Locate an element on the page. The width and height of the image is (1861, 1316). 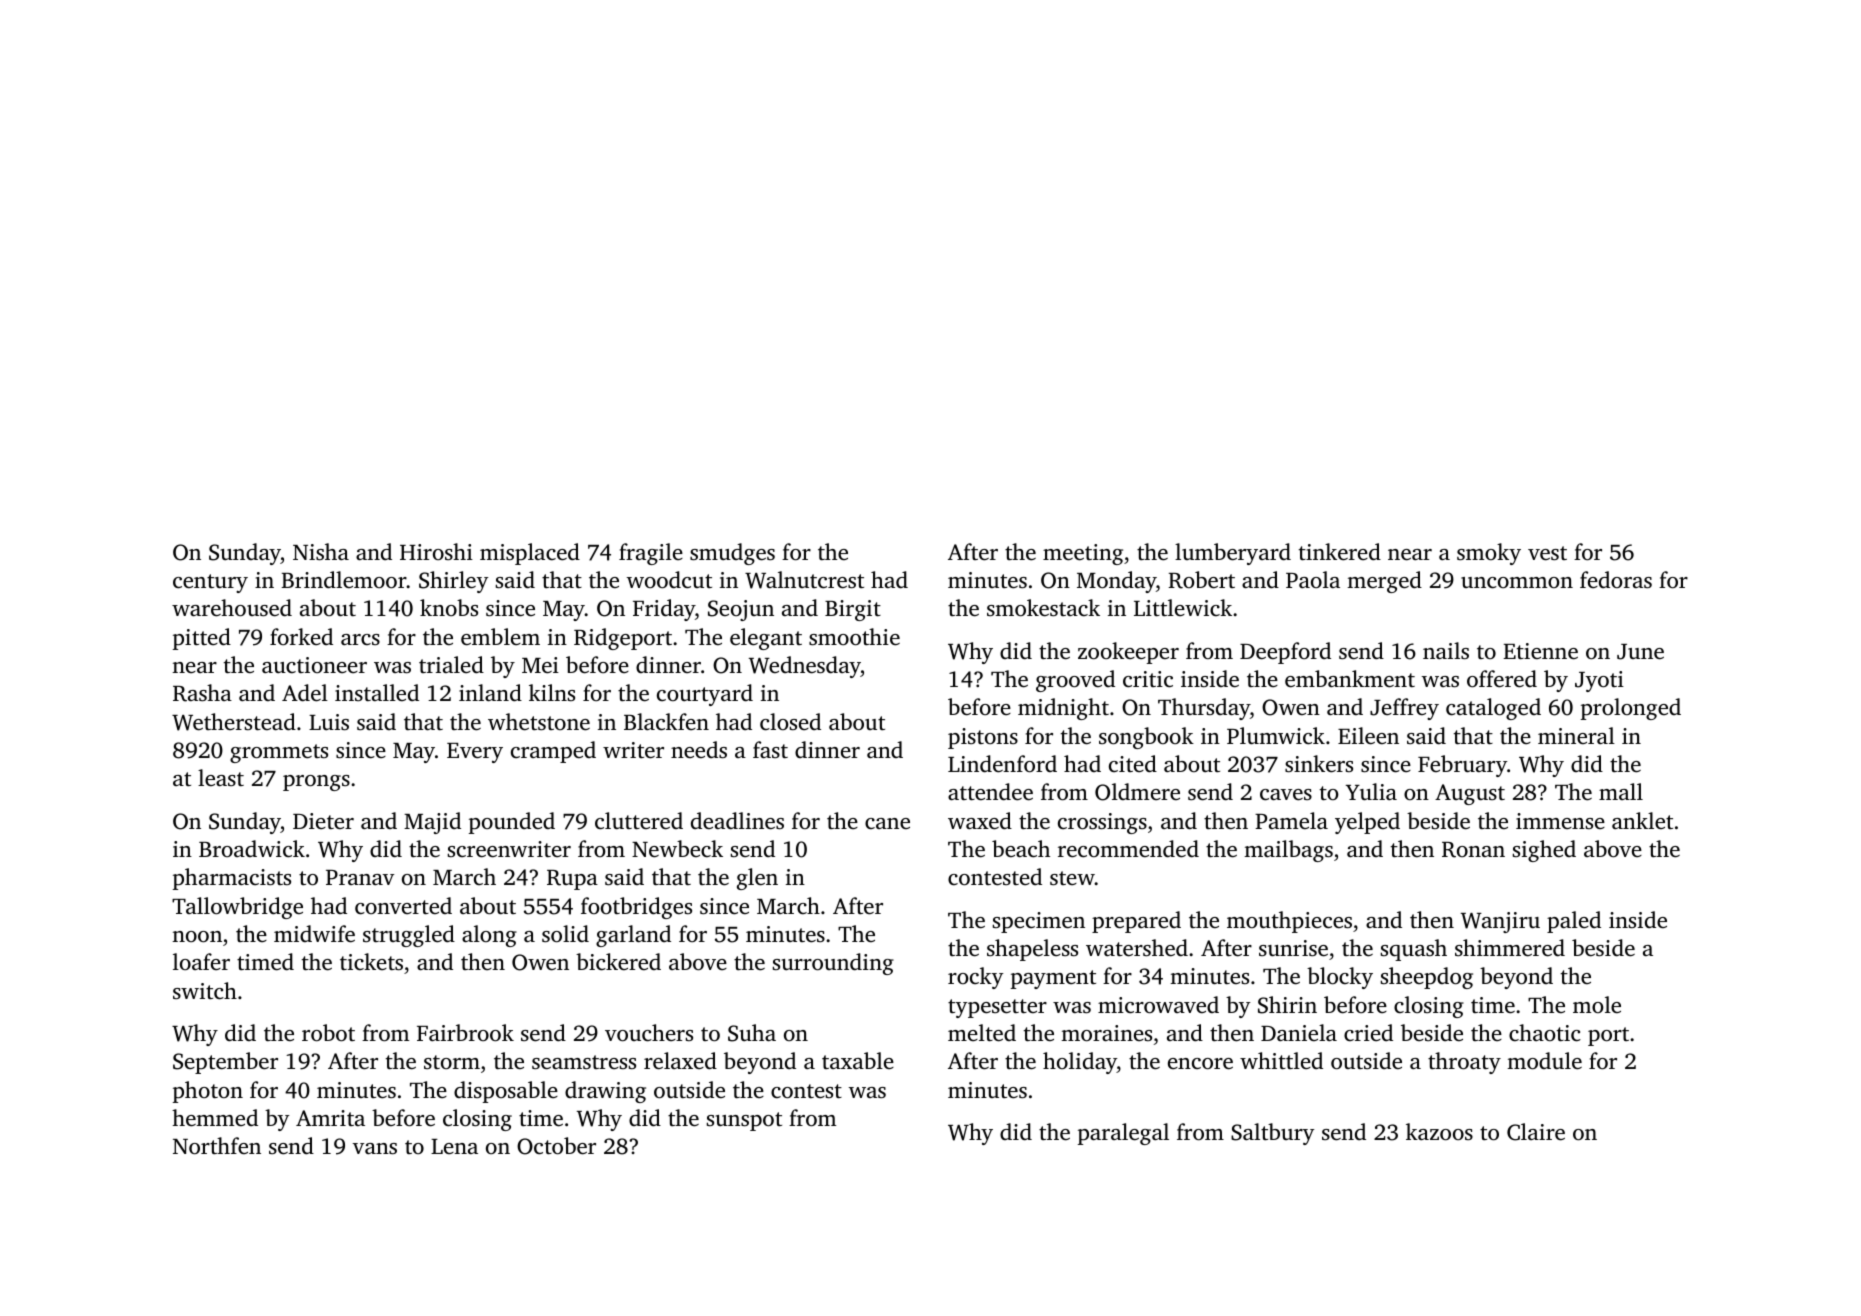
October is located at coordinates (556, 1146).
